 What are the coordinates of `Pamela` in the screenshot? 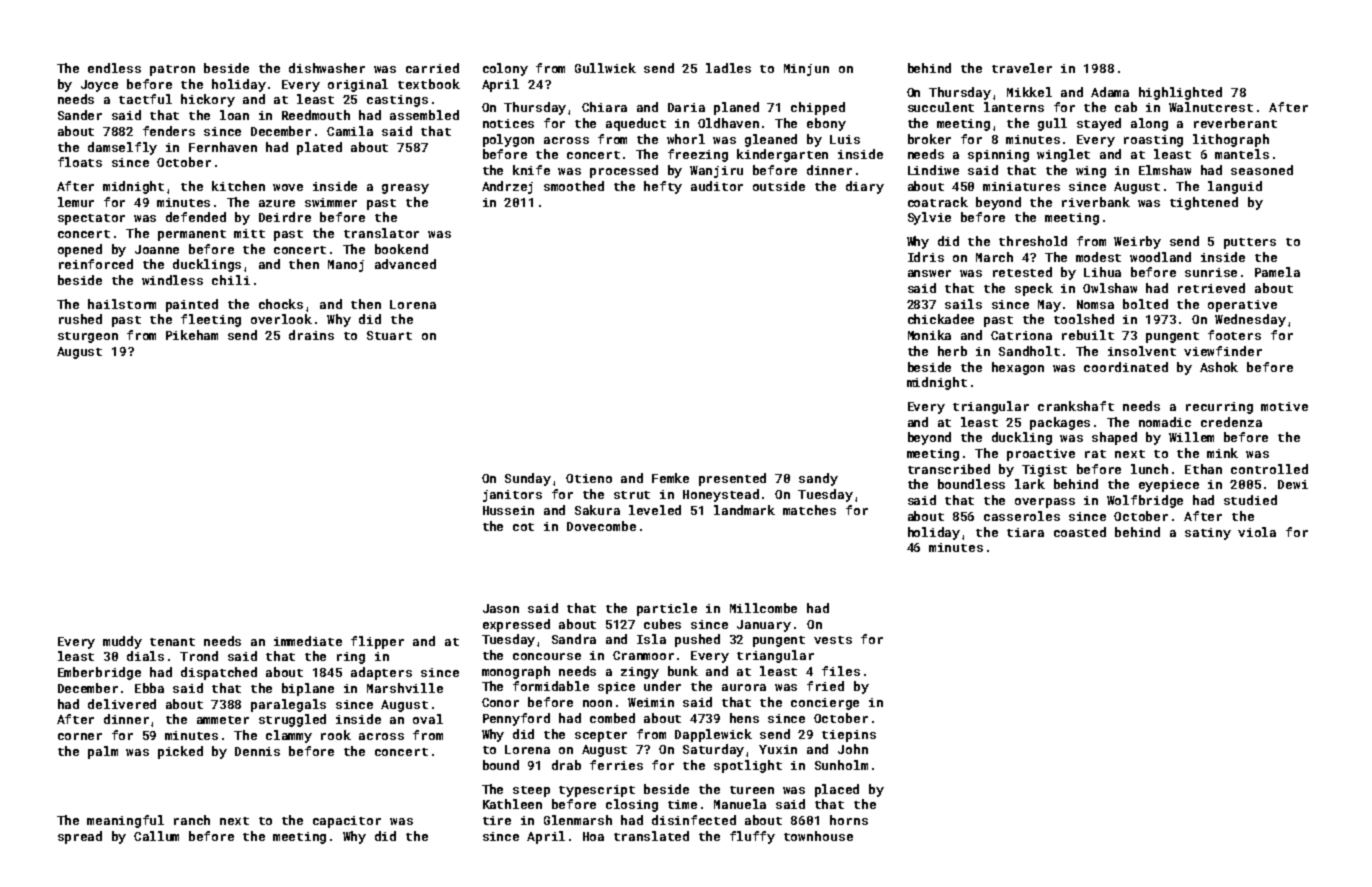 It's located at (1277, 272).
